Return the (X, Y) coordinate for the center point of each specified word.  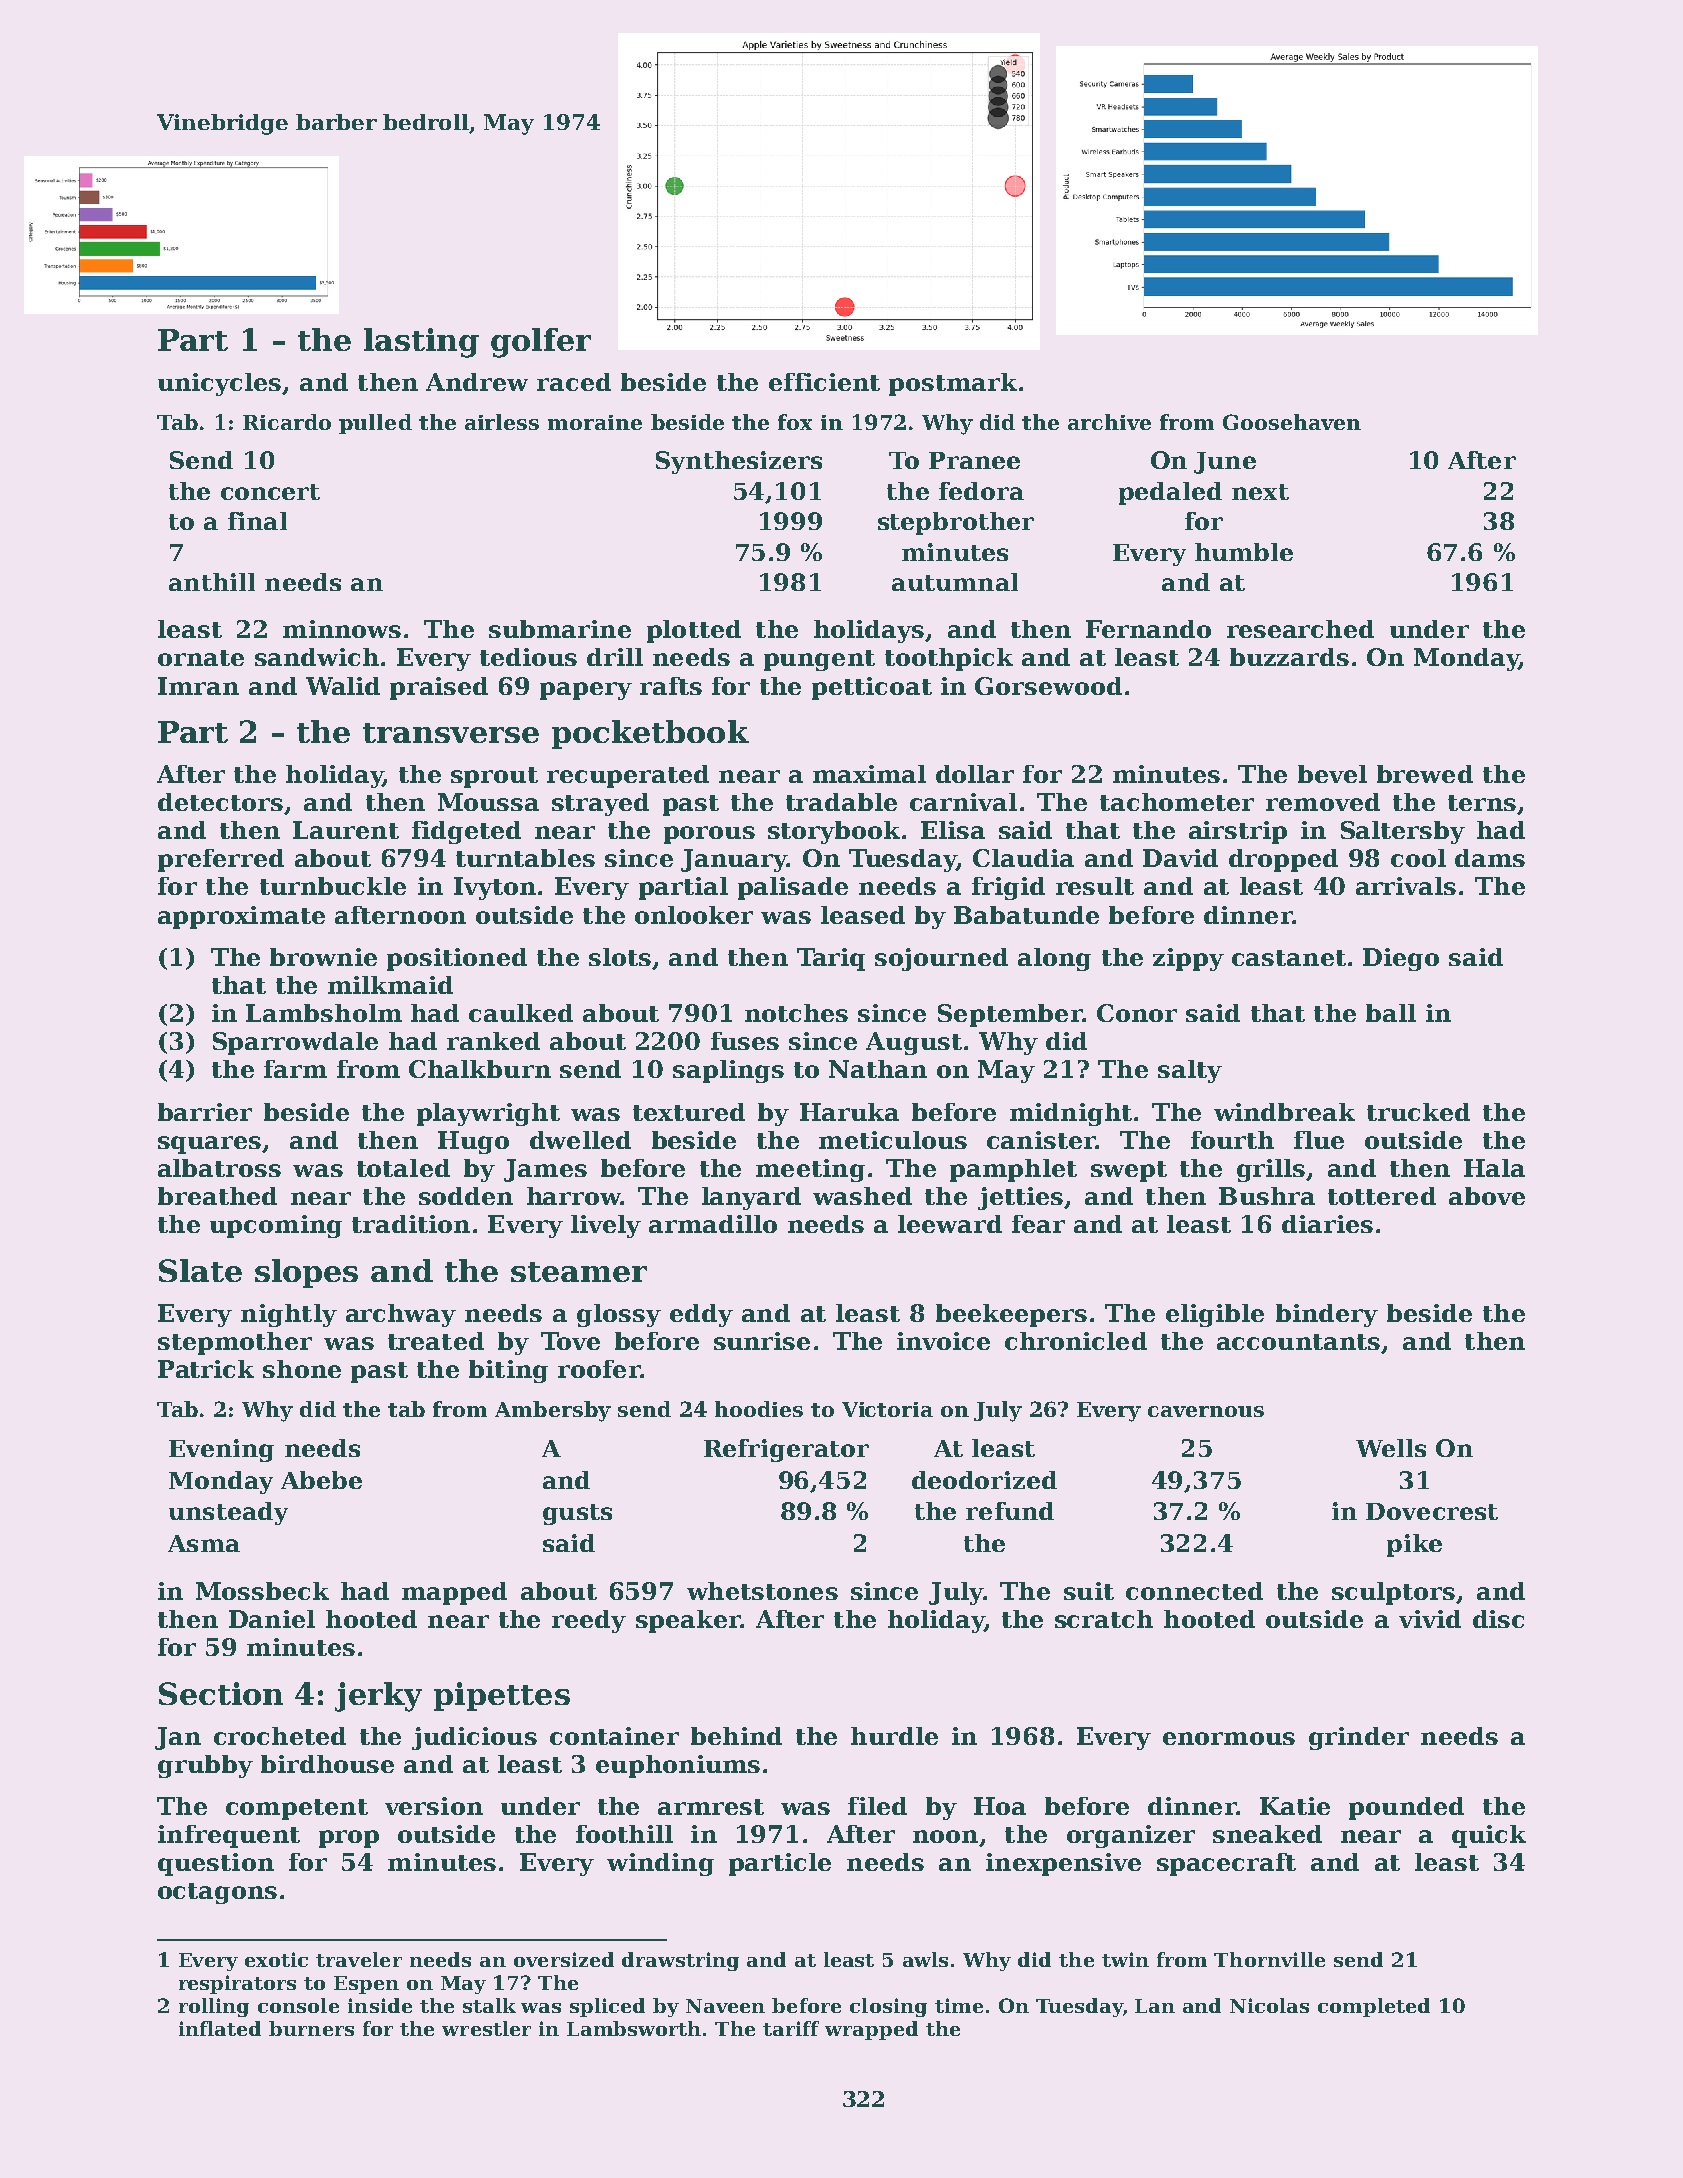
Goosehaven (1292, 422)
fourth (1232, 1140)
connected (1194, 1591)
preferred (221, 860)
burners (311, 2028)
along (1054, 959)
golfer (541, 343)
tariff (791, 2028)
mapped (454, 1593)
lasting (421, 343)
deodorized (984, 1480)
